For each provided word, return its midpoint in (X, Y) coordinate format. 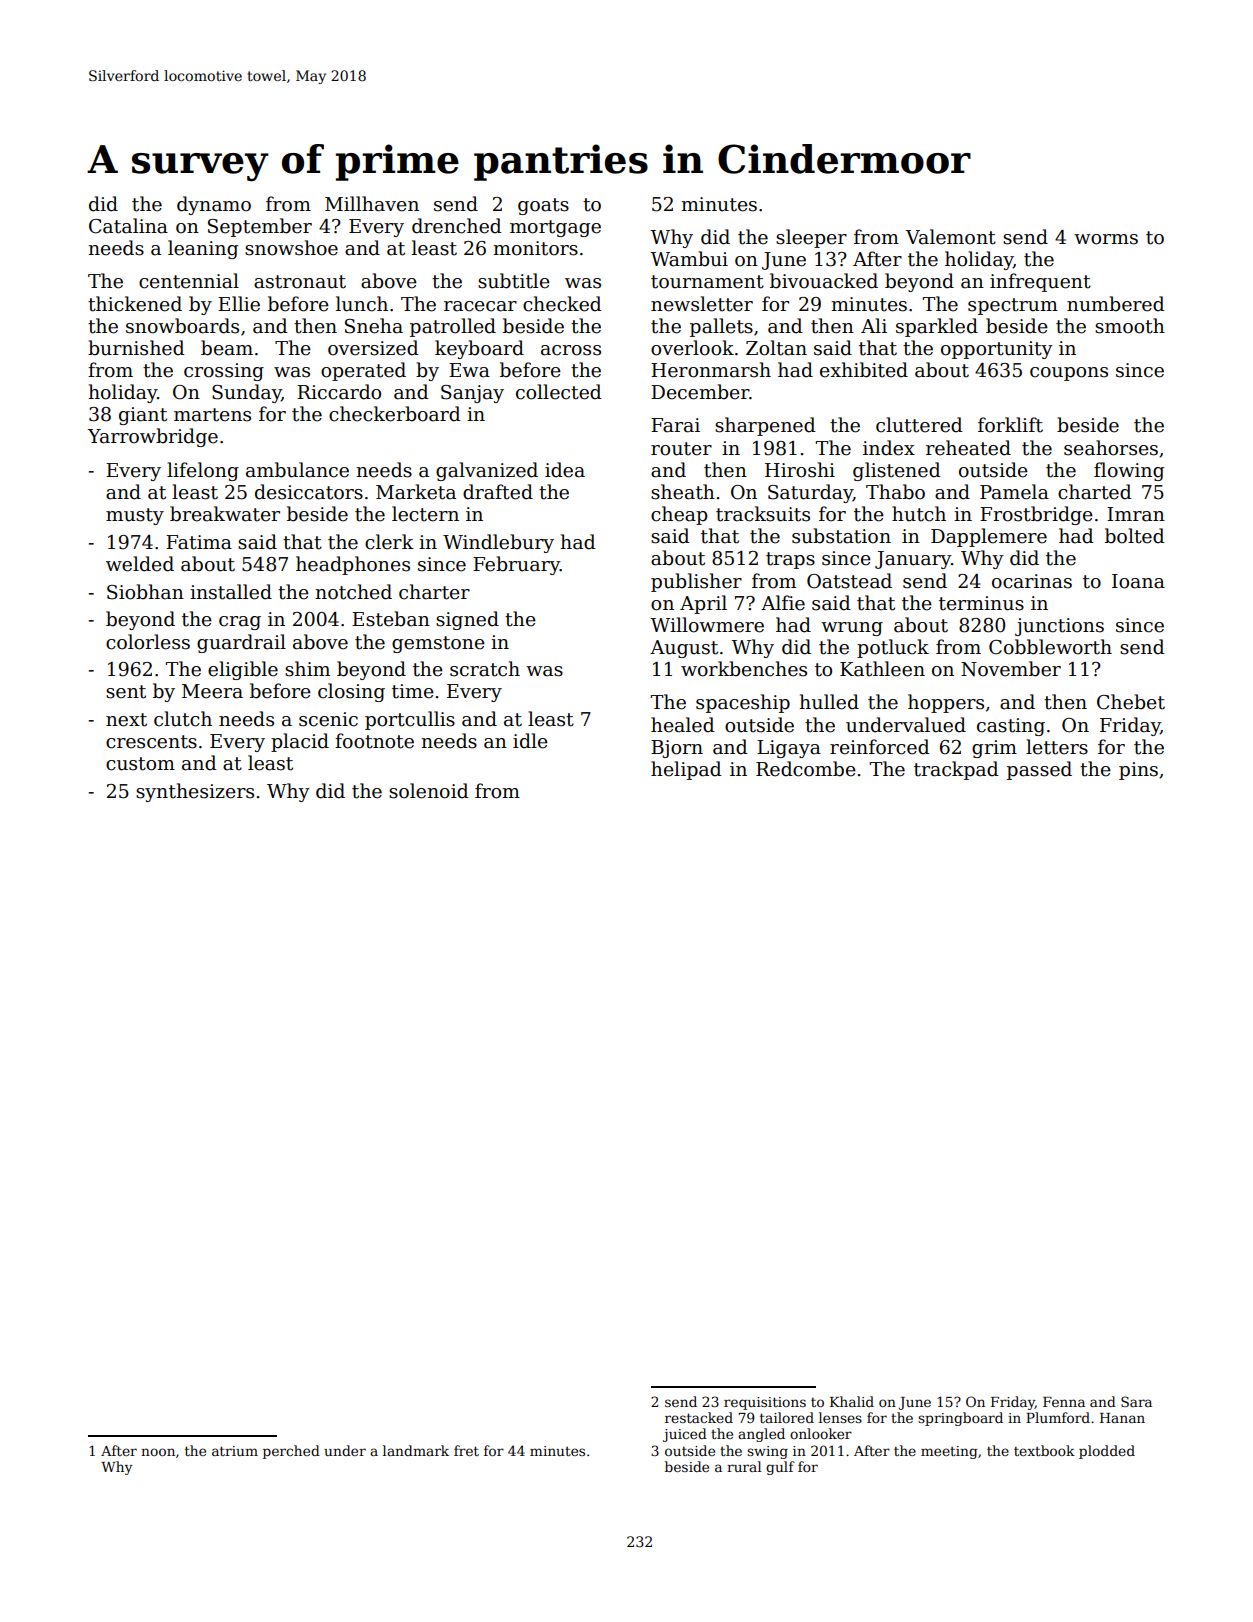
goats (543, 206)
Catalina (128, 226)
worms (1106, 239)
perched (291, 1452)
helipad (686, 770)
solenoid (429, 791)
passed (1039, 770)
